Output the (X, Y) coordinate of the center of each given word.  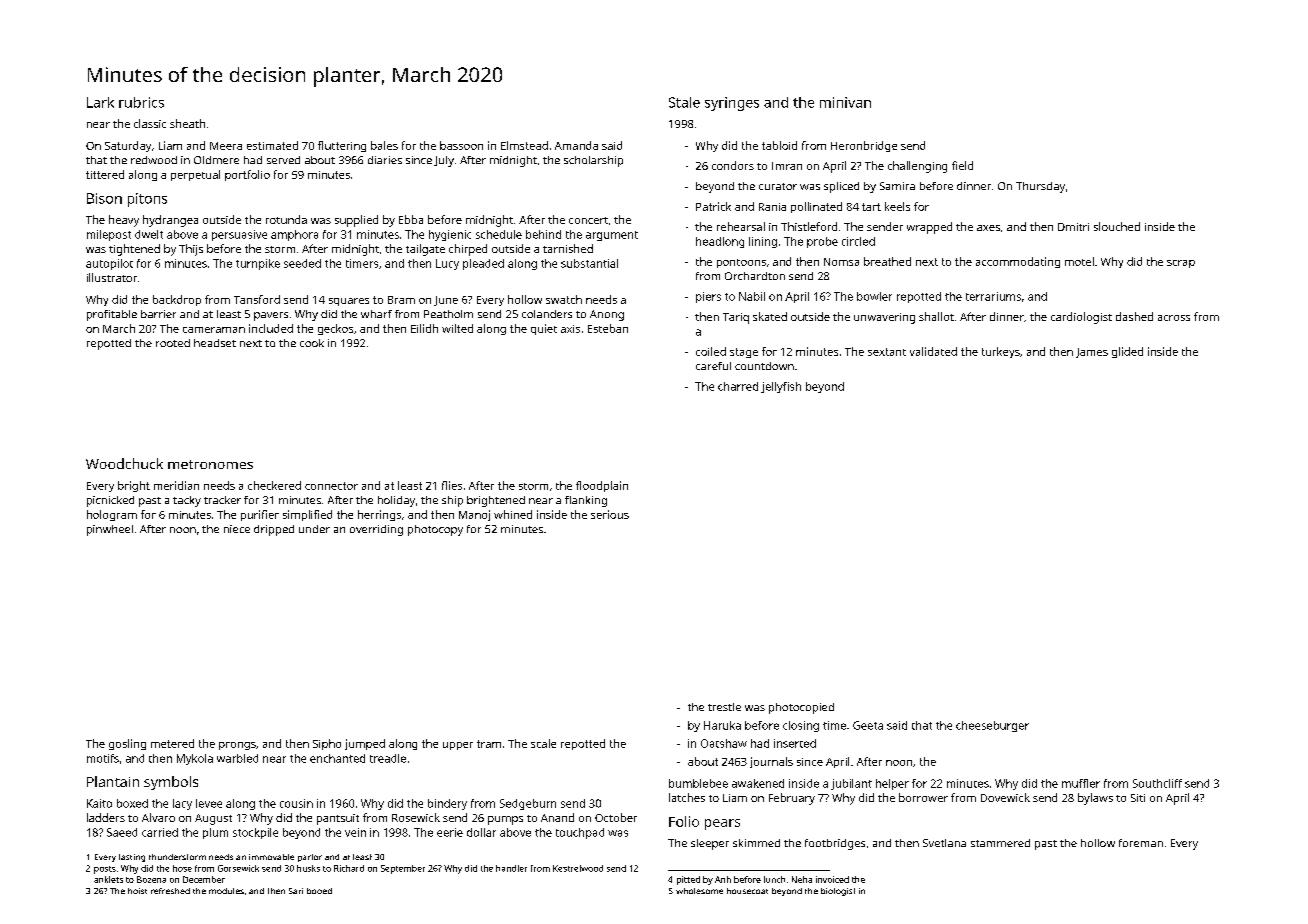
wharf (376, 314)
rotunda (286, 219)
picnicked (110, 501)
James (1092, 353)
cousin (296, 803)
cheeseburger (992, 726)
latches (687, 797)
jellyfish (781, 387)
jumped (365, 744)
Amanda (576, 145)
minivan (845, 102)
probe (822, 242)
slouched (1117, 226)
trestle (724, 707)
